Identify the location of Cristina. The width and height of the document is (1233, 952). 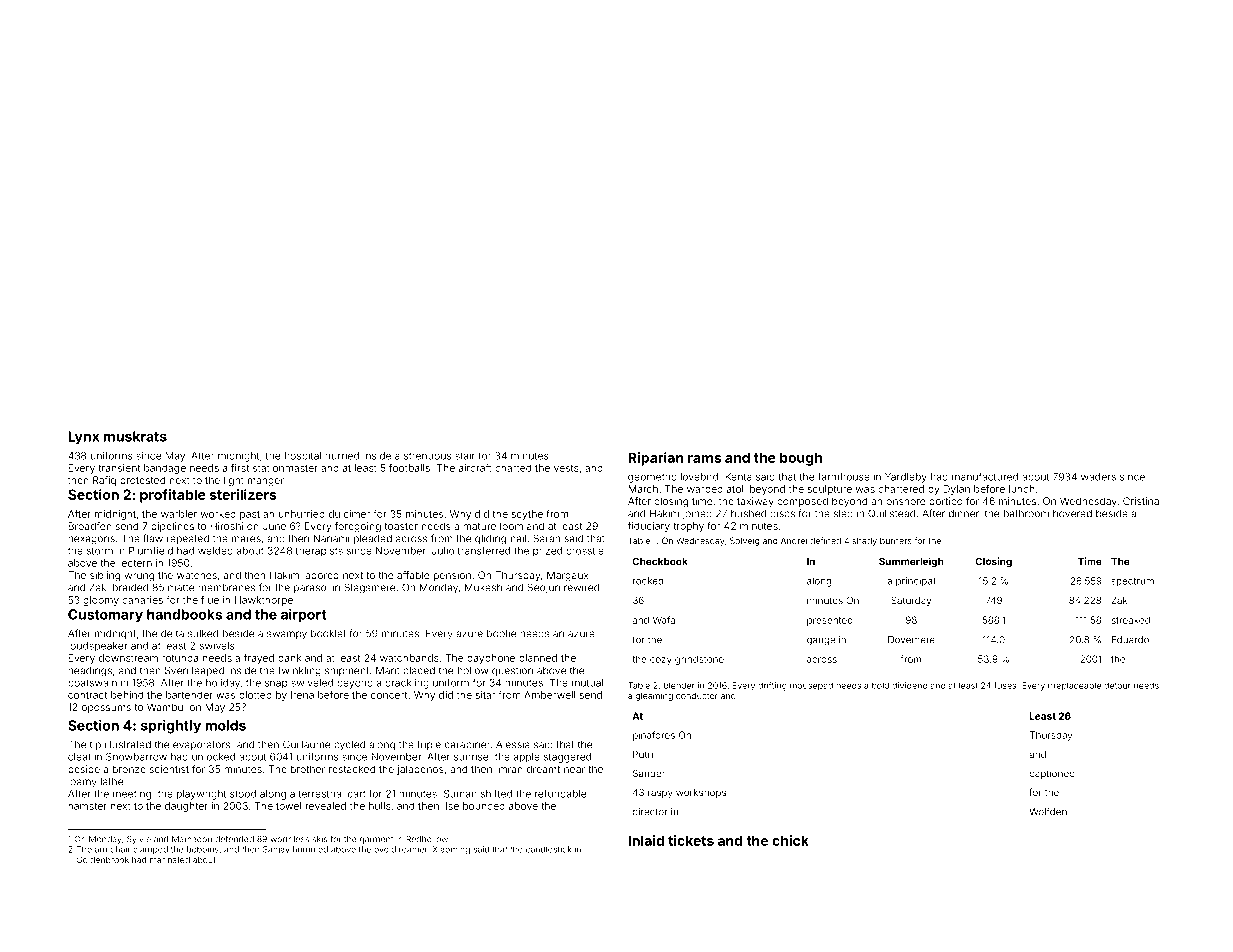
(1141, 501).
